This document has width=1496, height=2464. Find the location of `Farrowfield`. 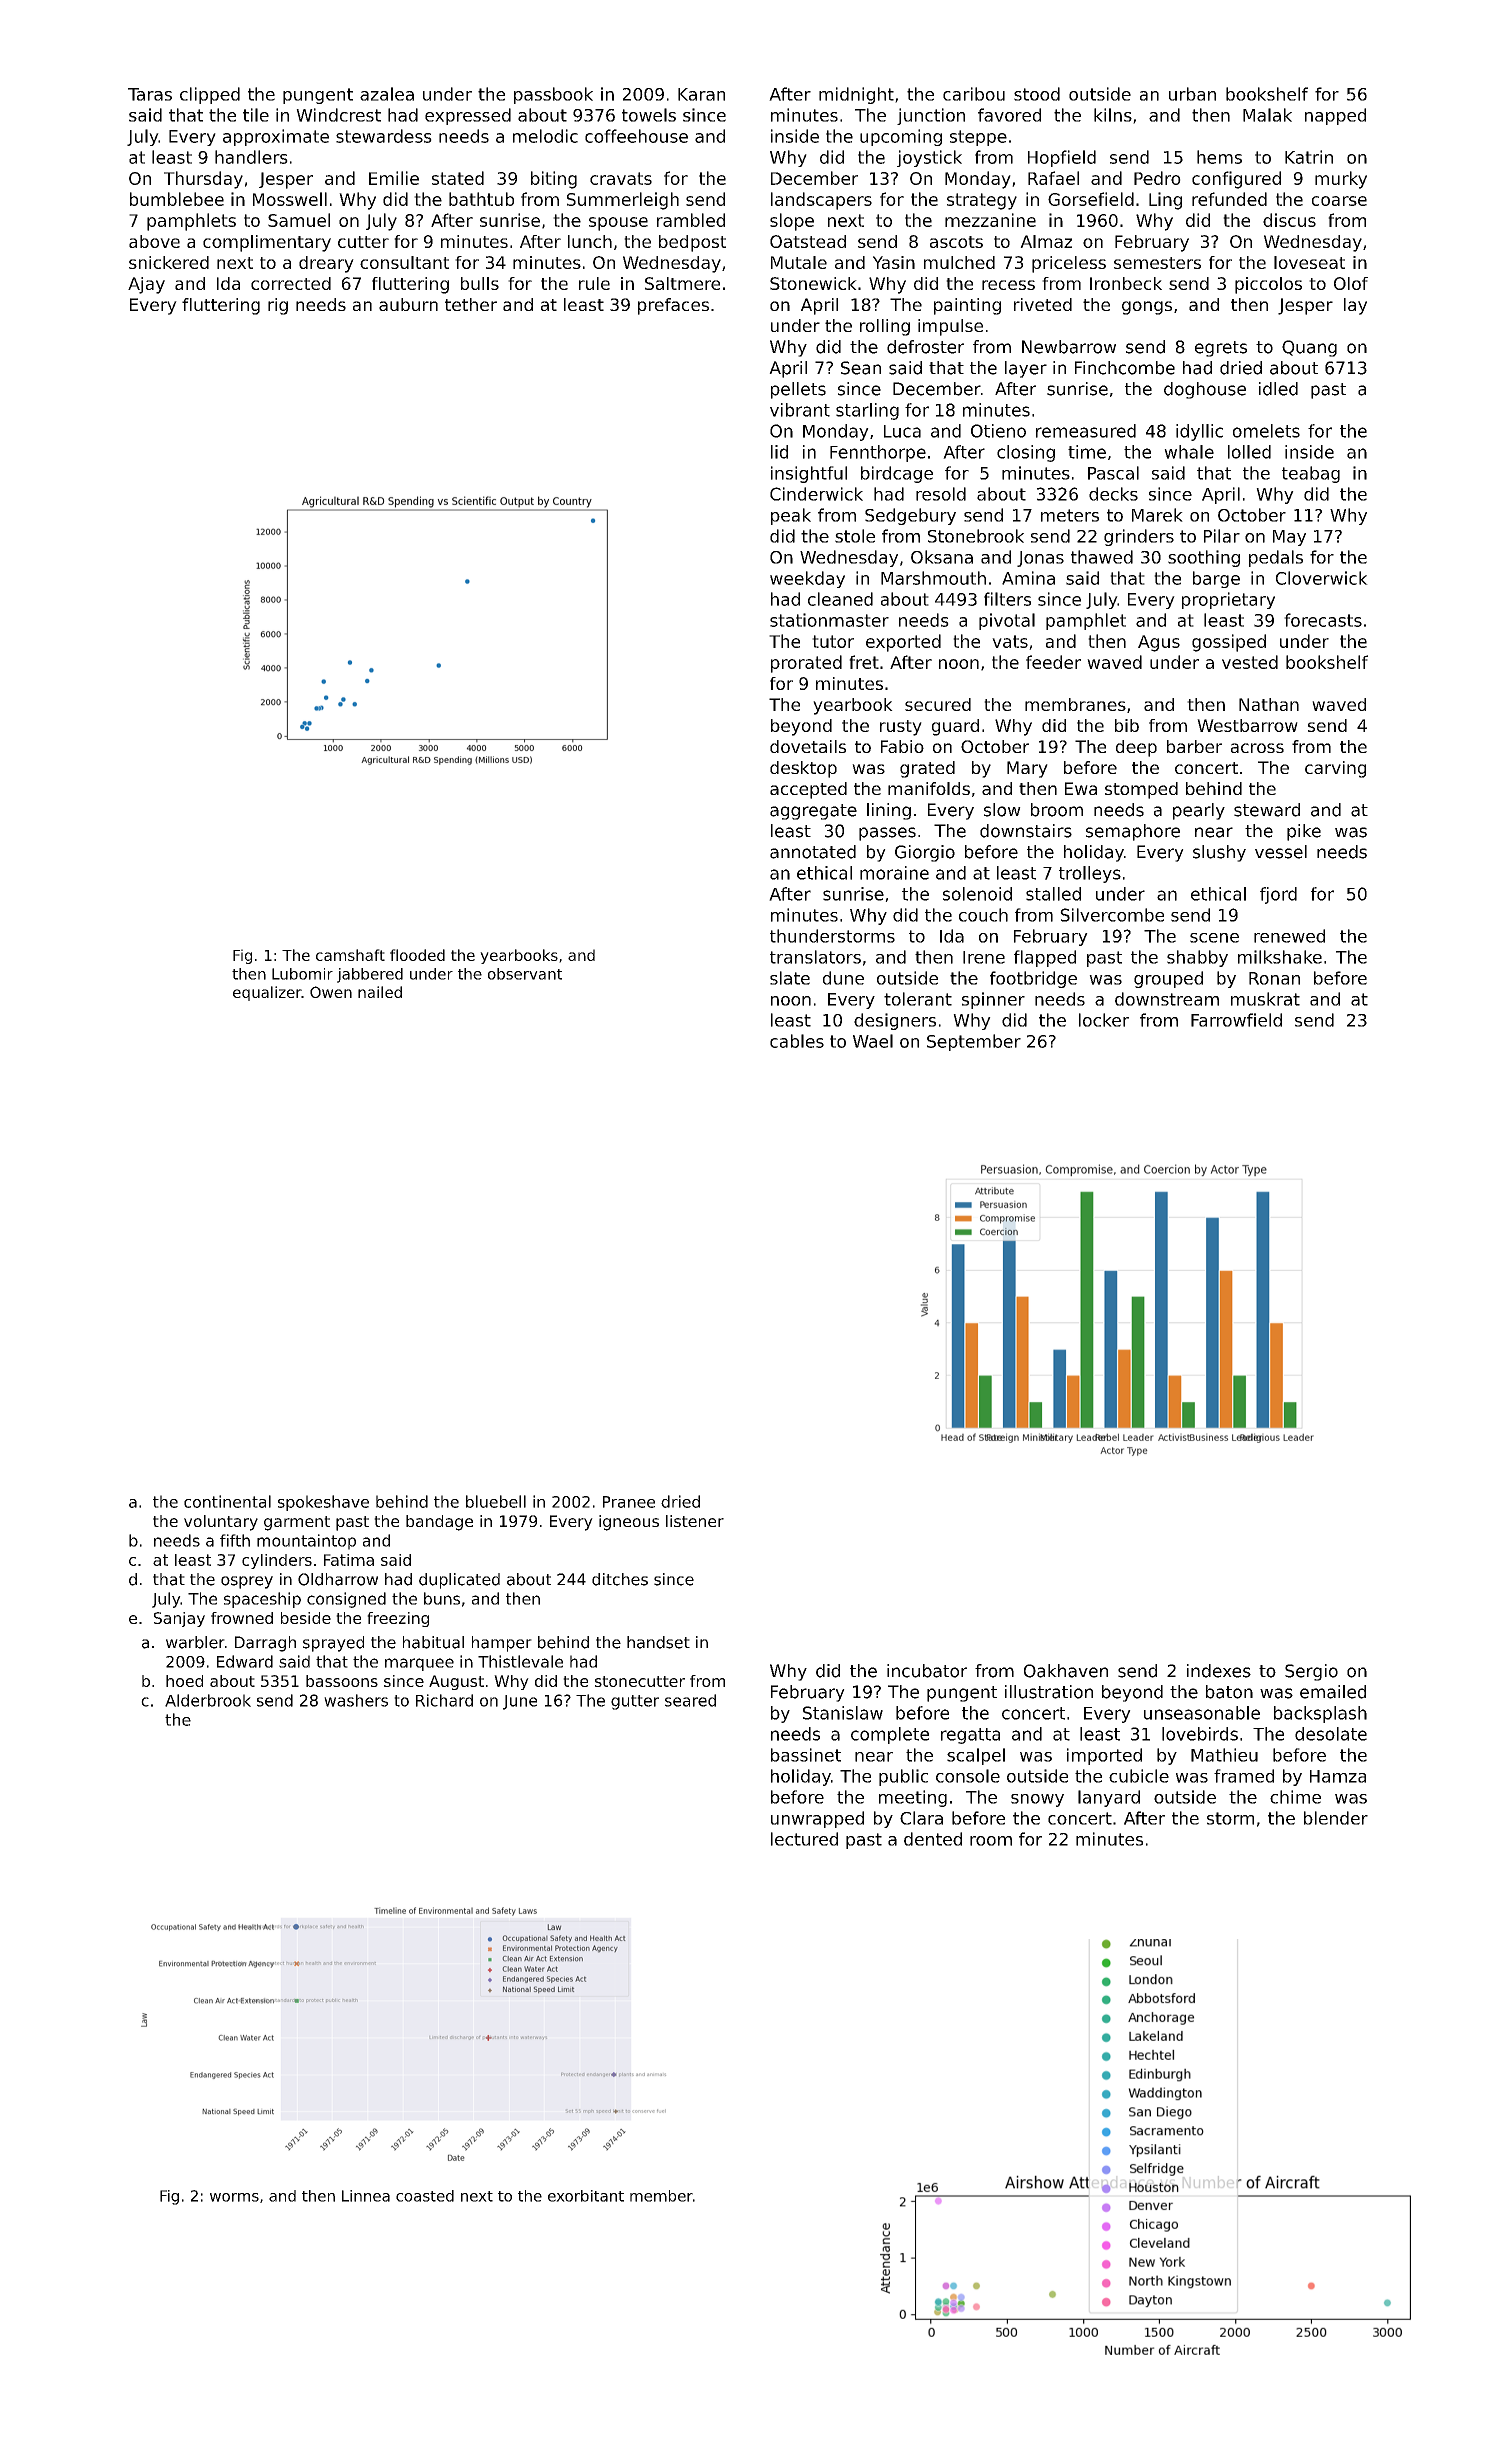

Farrowfield is located at coordinates (1236, 1020).
